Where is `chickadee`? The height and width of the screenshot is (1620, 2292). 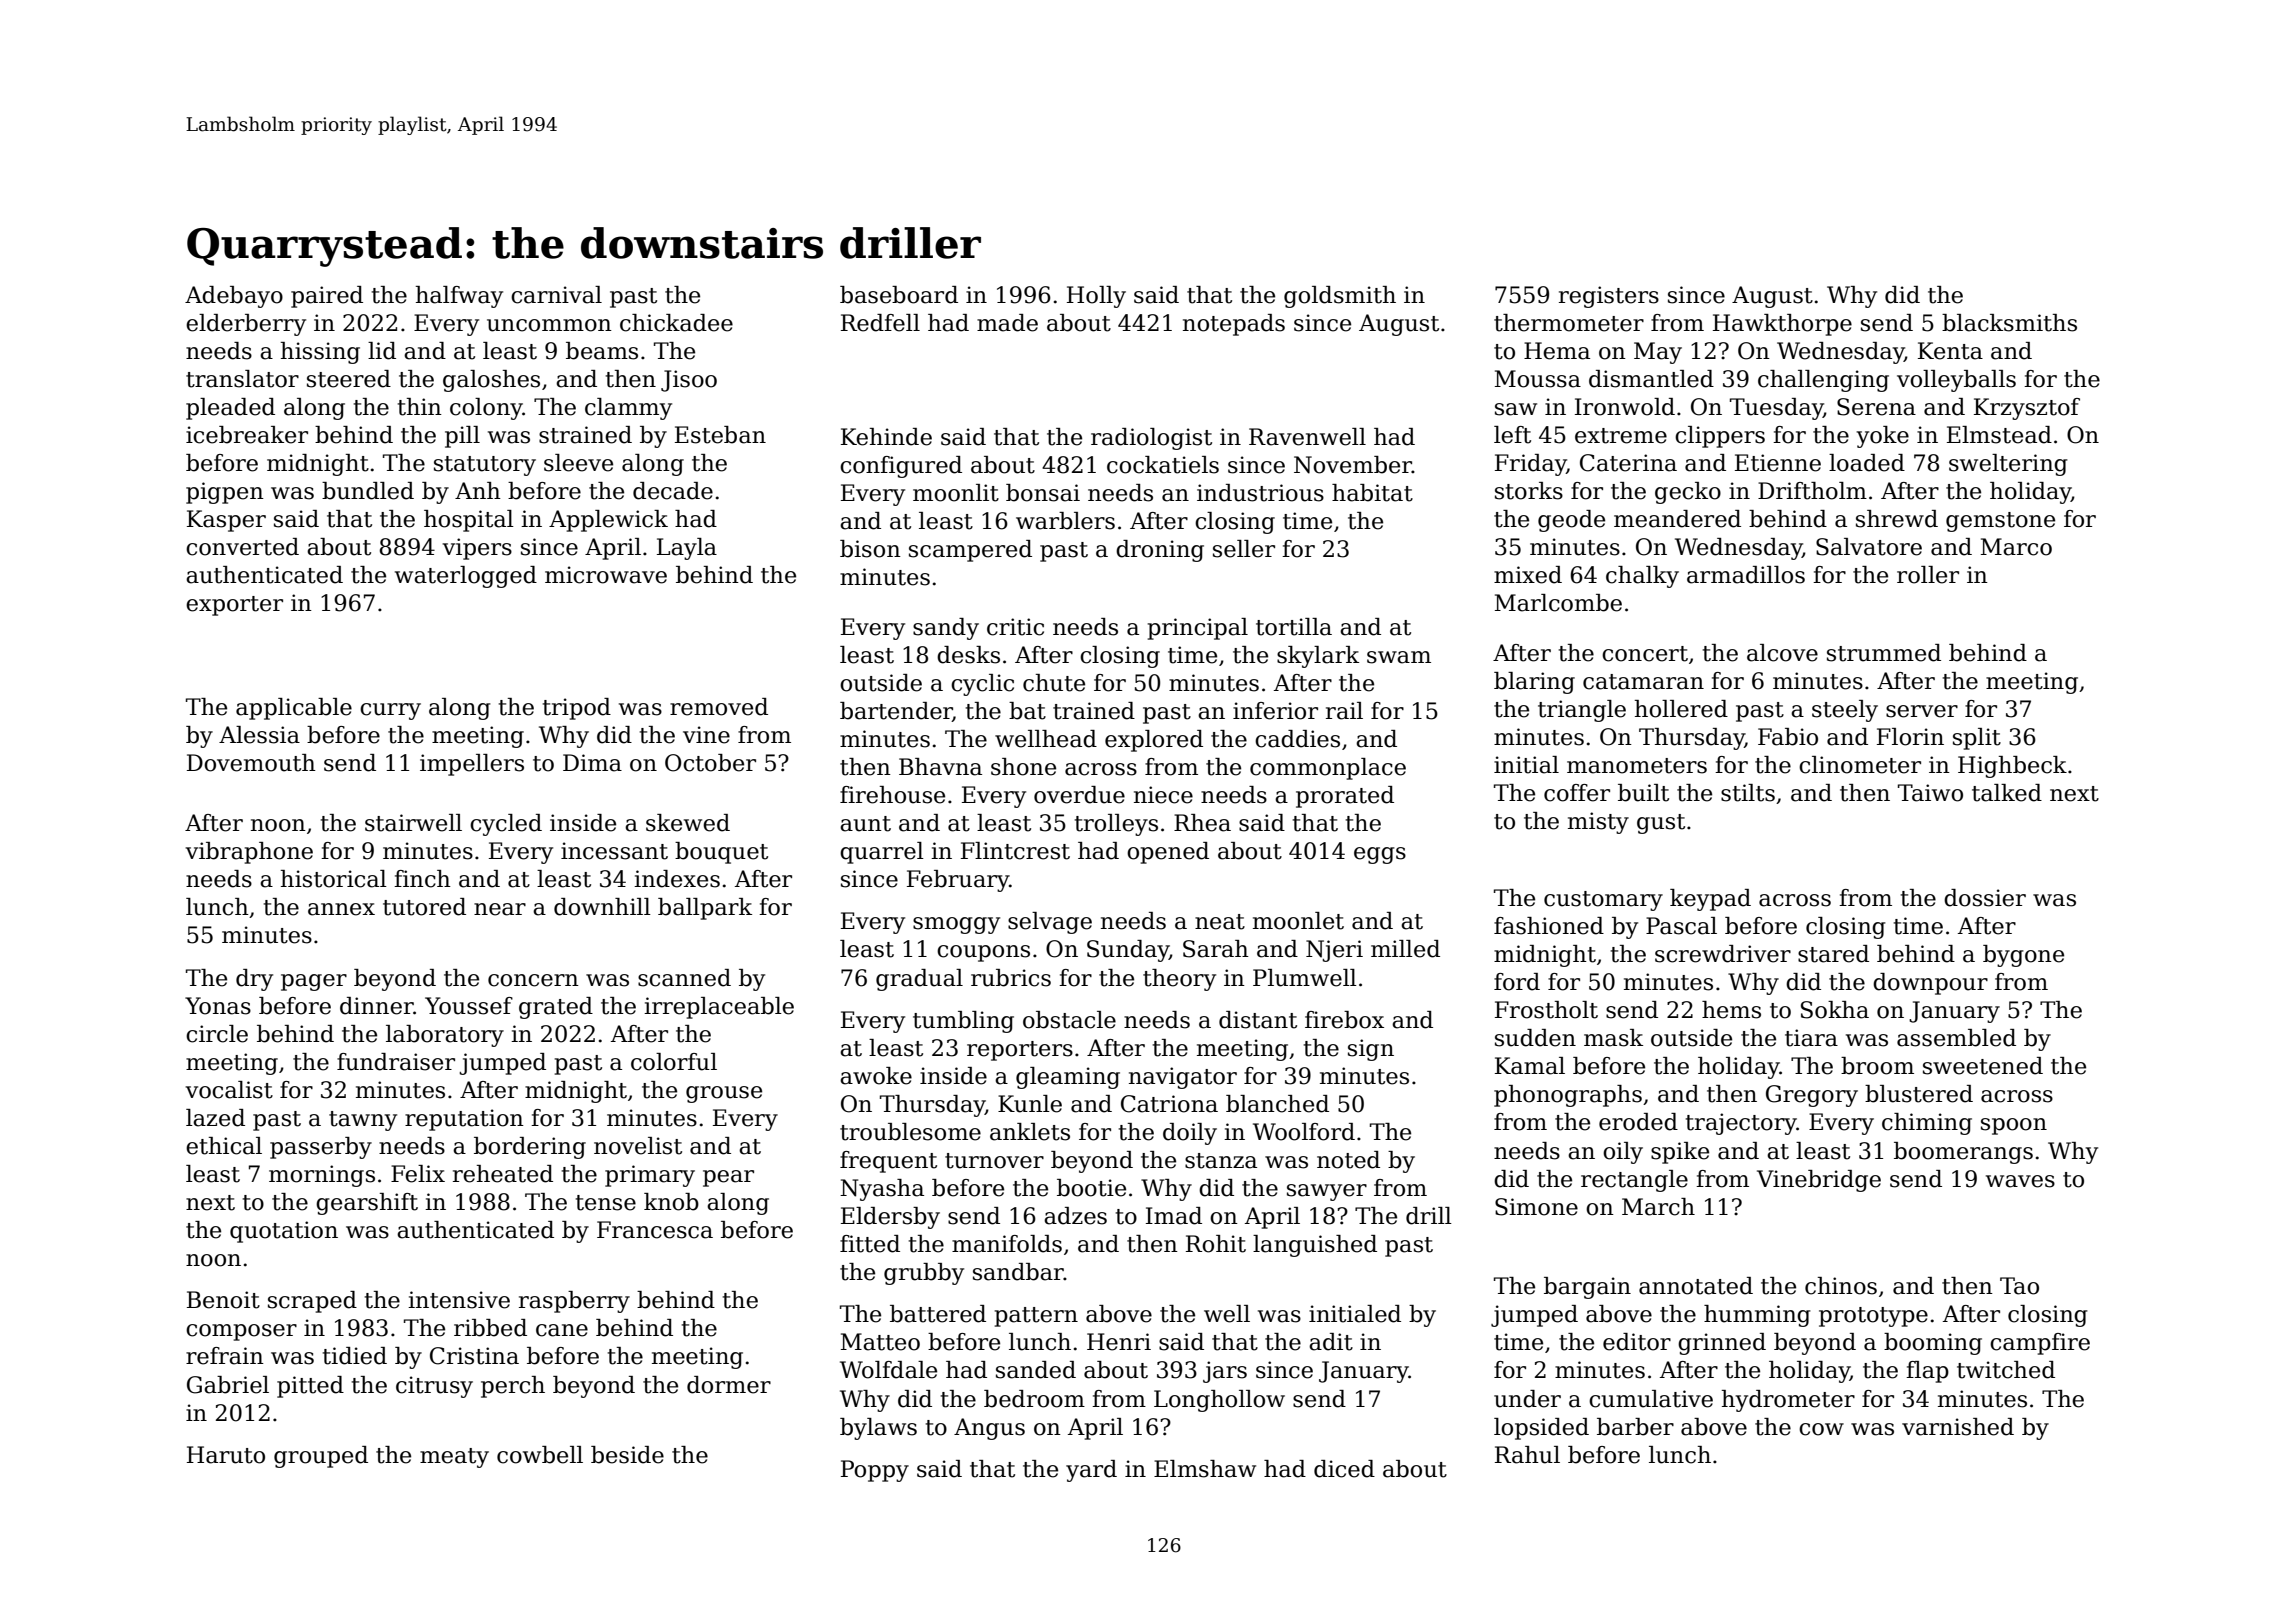 chickadee is located at coordinates (676, 323).
